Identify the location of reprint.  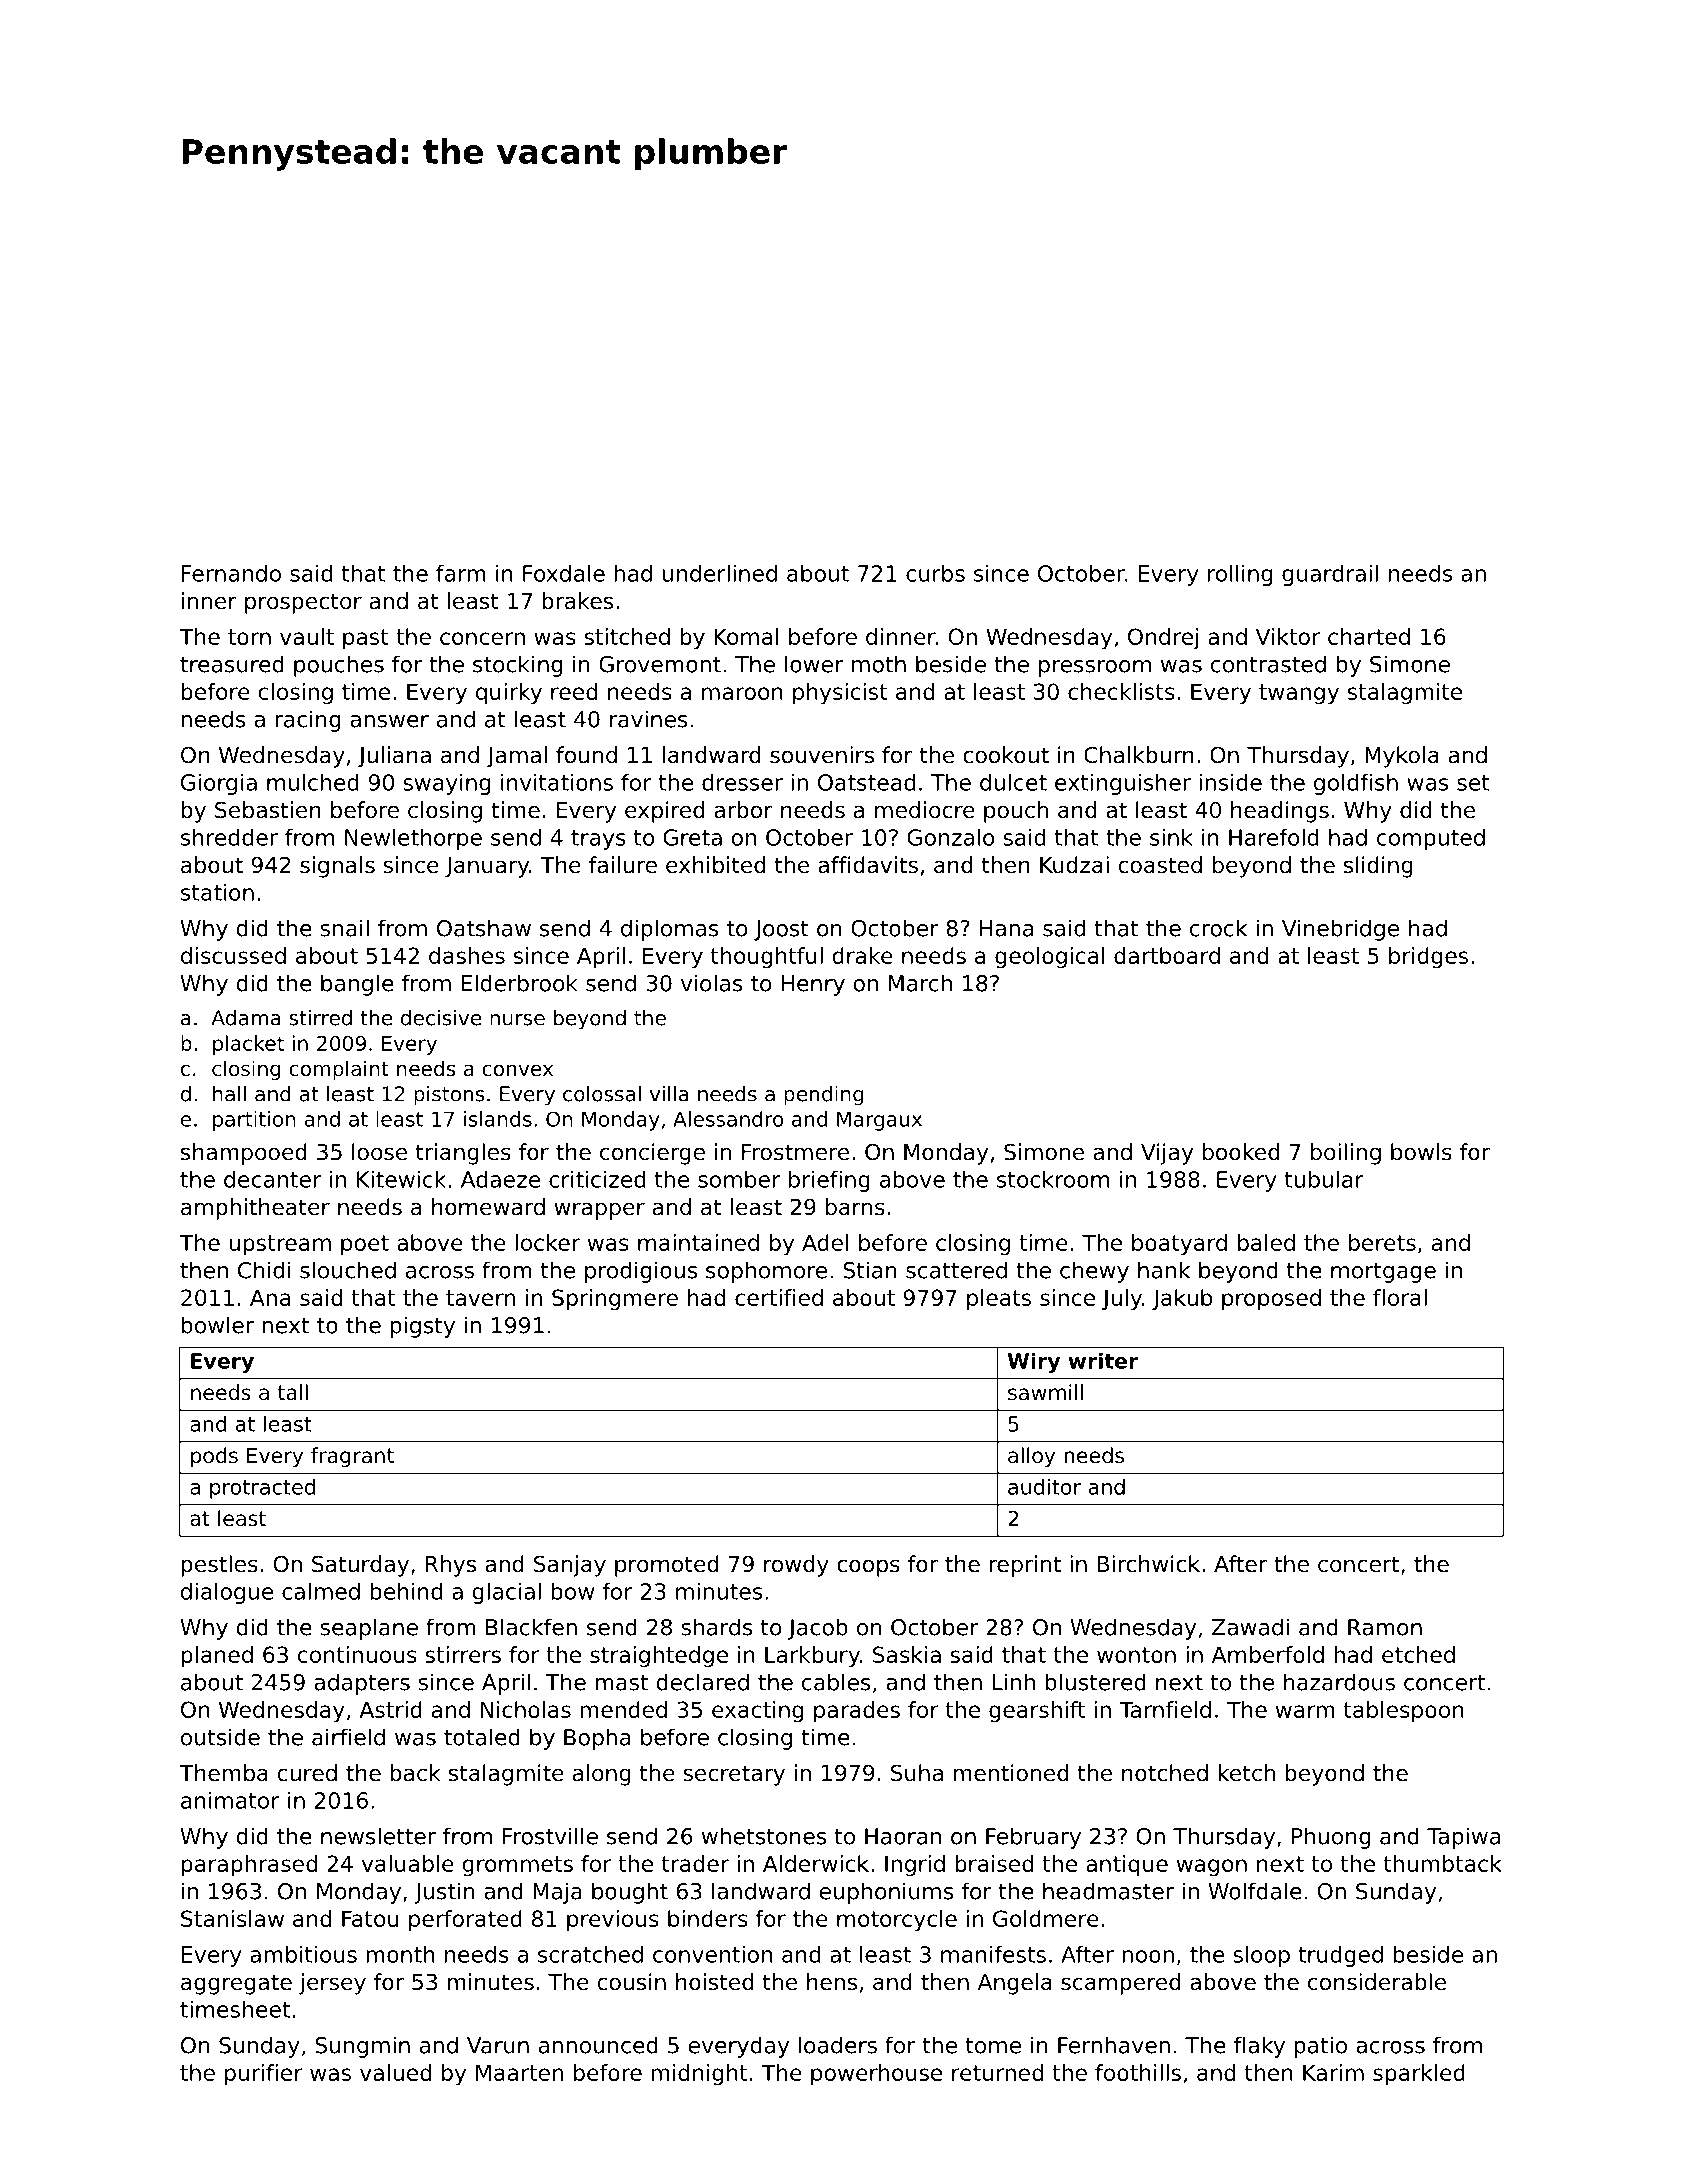
(1025, 1566).
